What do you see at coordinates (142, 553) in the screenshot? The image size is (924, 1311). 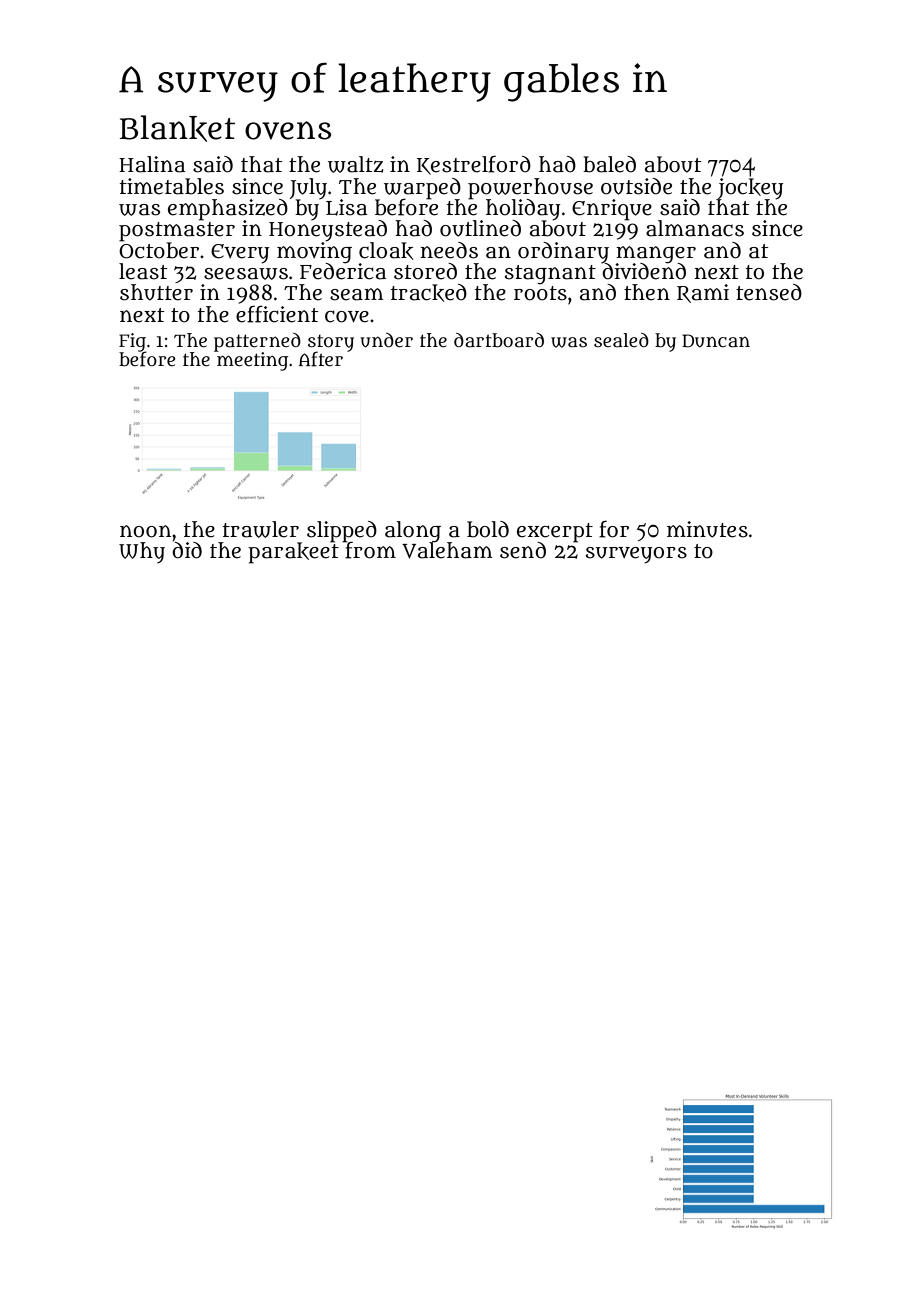 I see `Why` at bounding box center [142, 553].
